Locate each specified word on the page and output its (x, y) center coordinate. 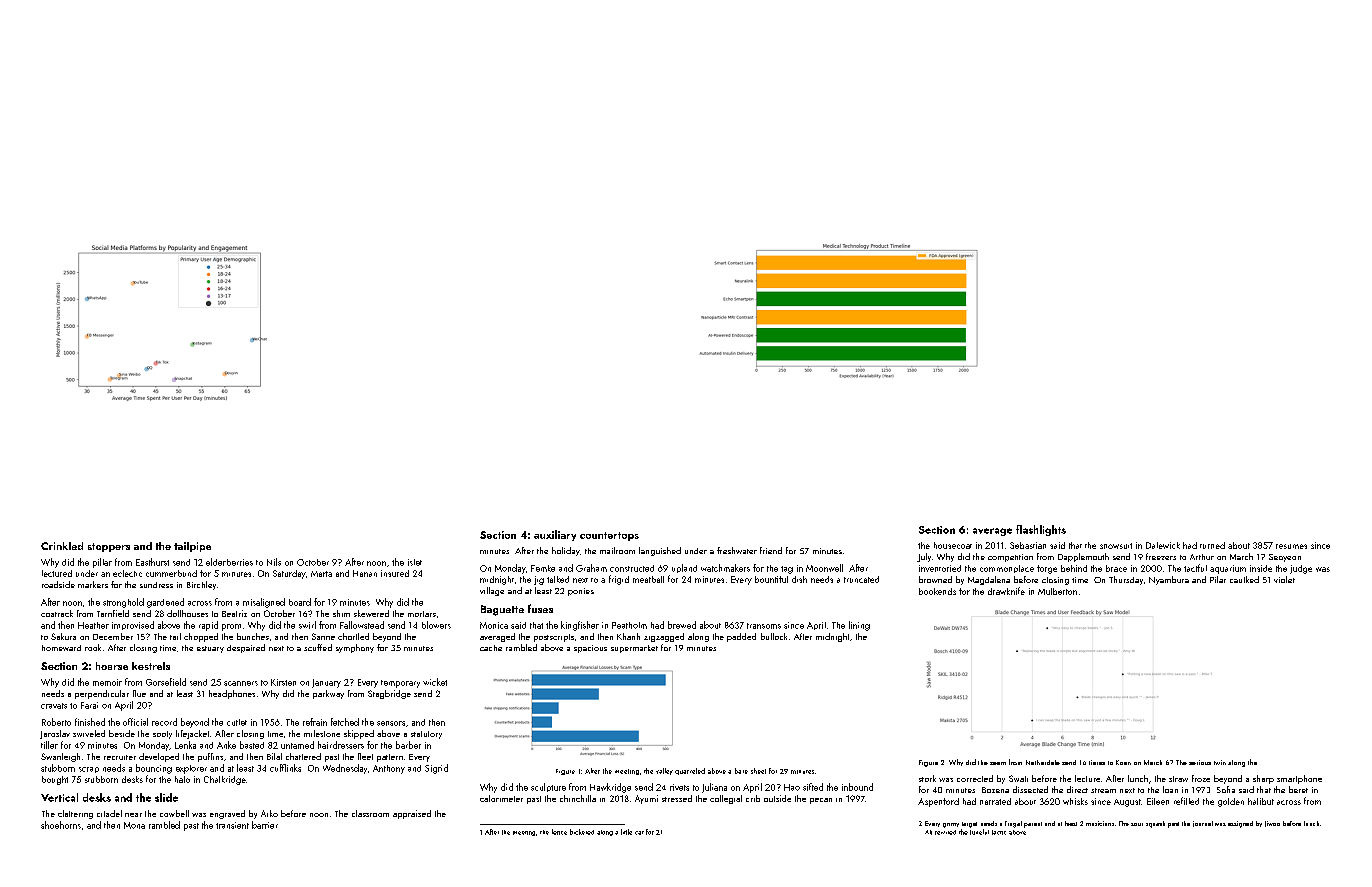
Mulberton (1057, 591)
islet (415, 562)
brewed (682, 625)
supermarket (634, 649)
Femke (543, 568)
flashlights (1041, 530)
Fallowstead (362, 625)
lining (859, 626)
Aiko (269, 813)
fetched (345, 722)
